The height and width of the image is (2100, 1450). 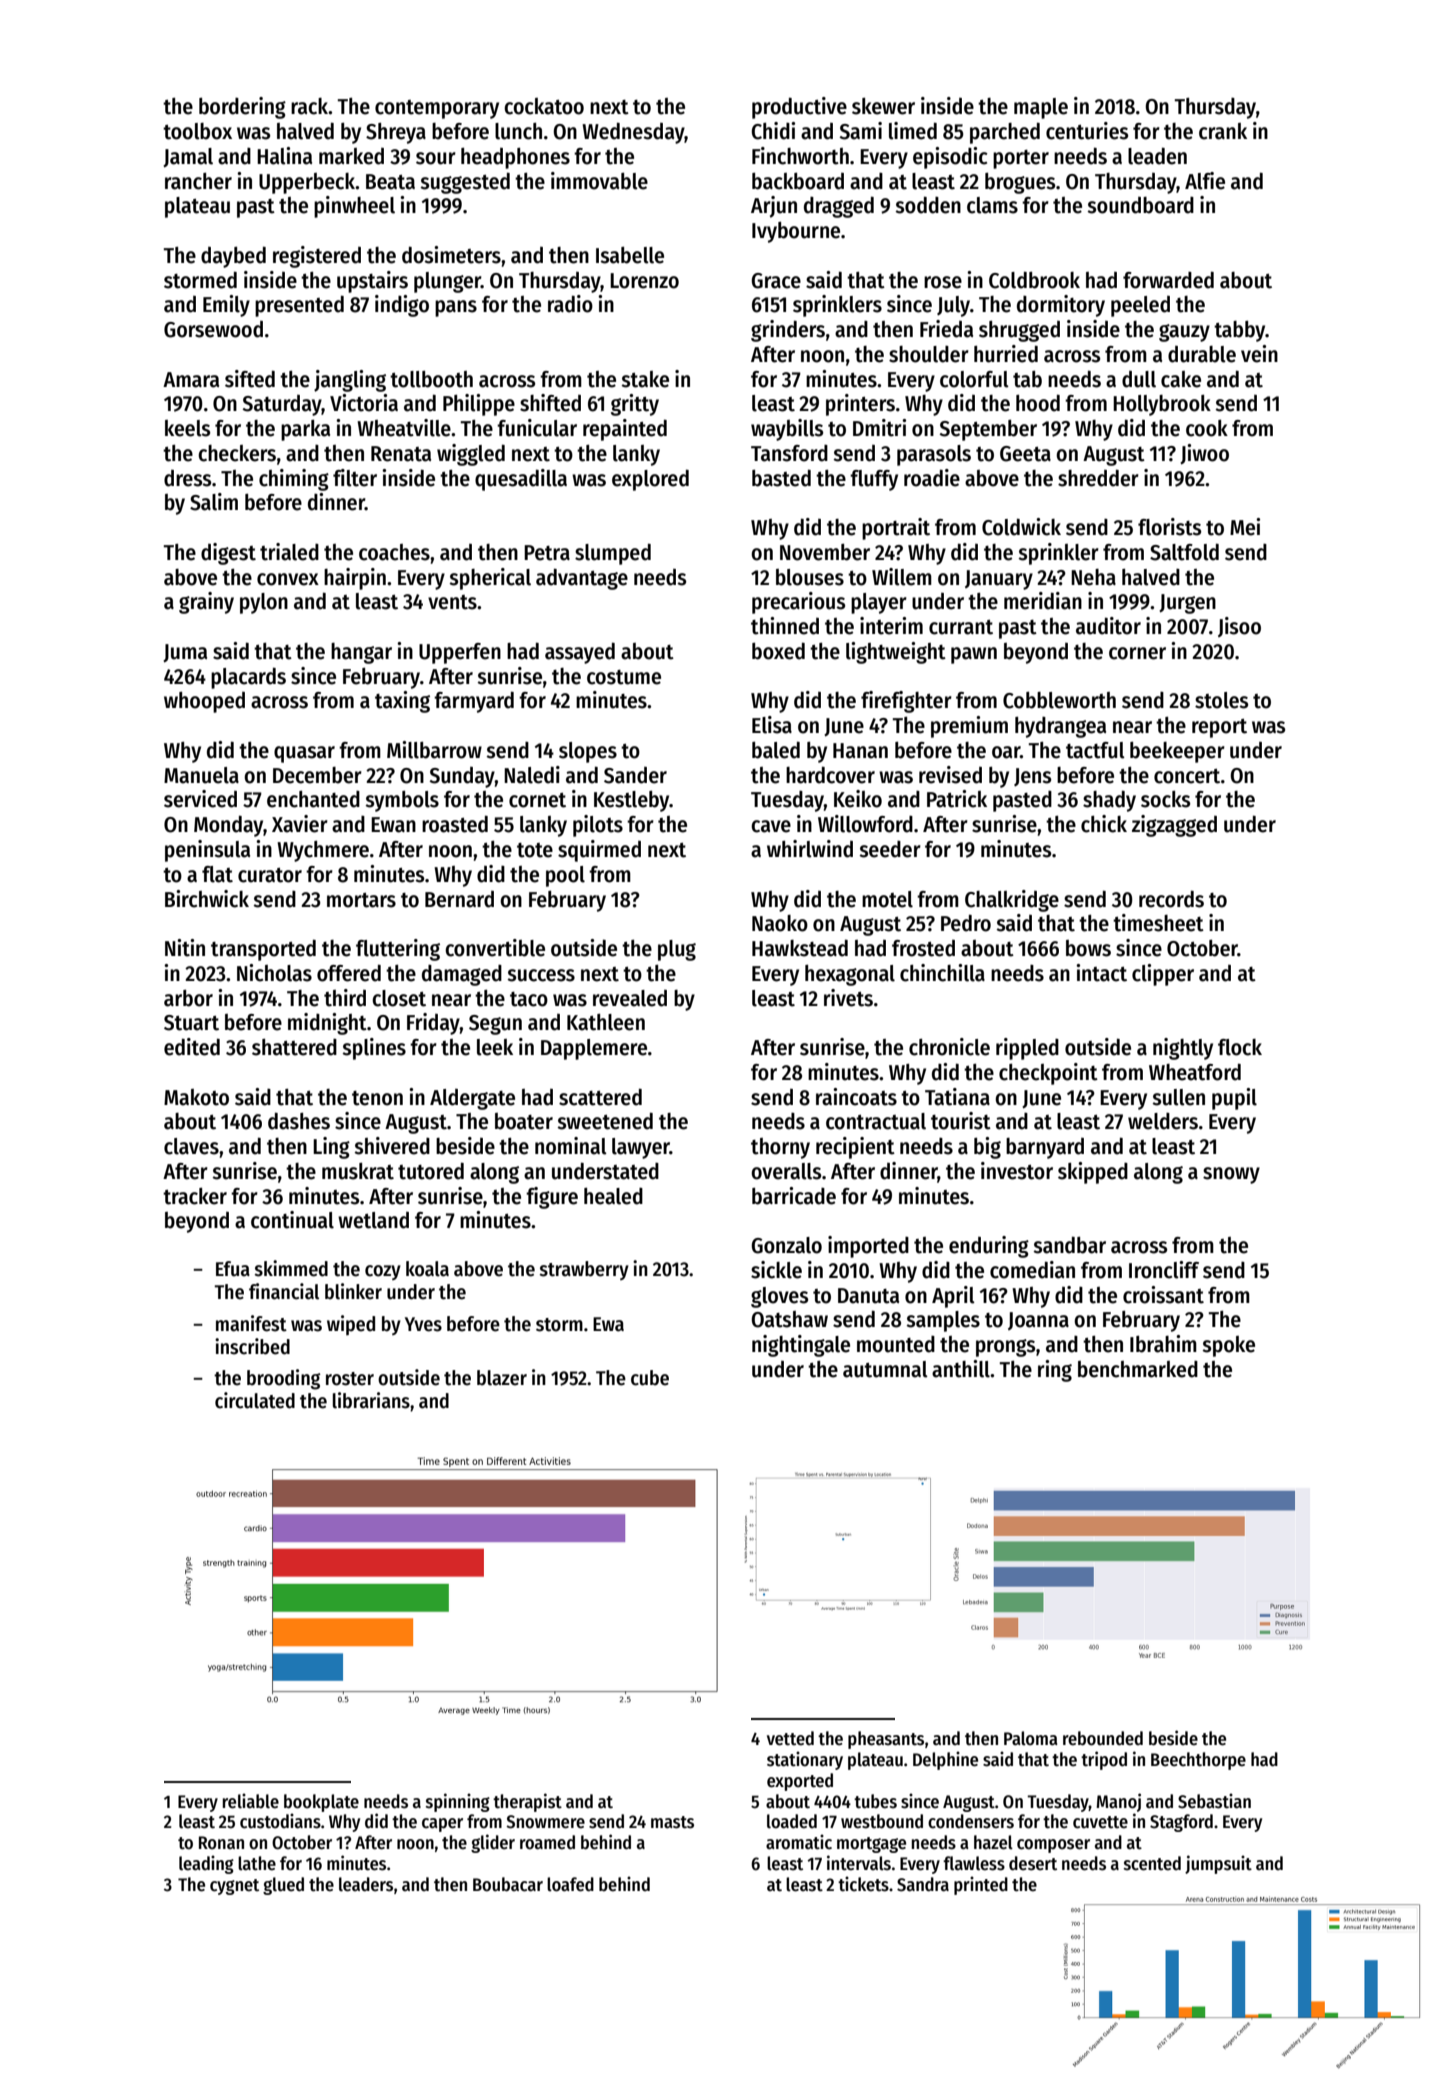 What do you see at coordinates (1041, 108) in the image?
I see `maple` at bounding box center [1041, 108].
